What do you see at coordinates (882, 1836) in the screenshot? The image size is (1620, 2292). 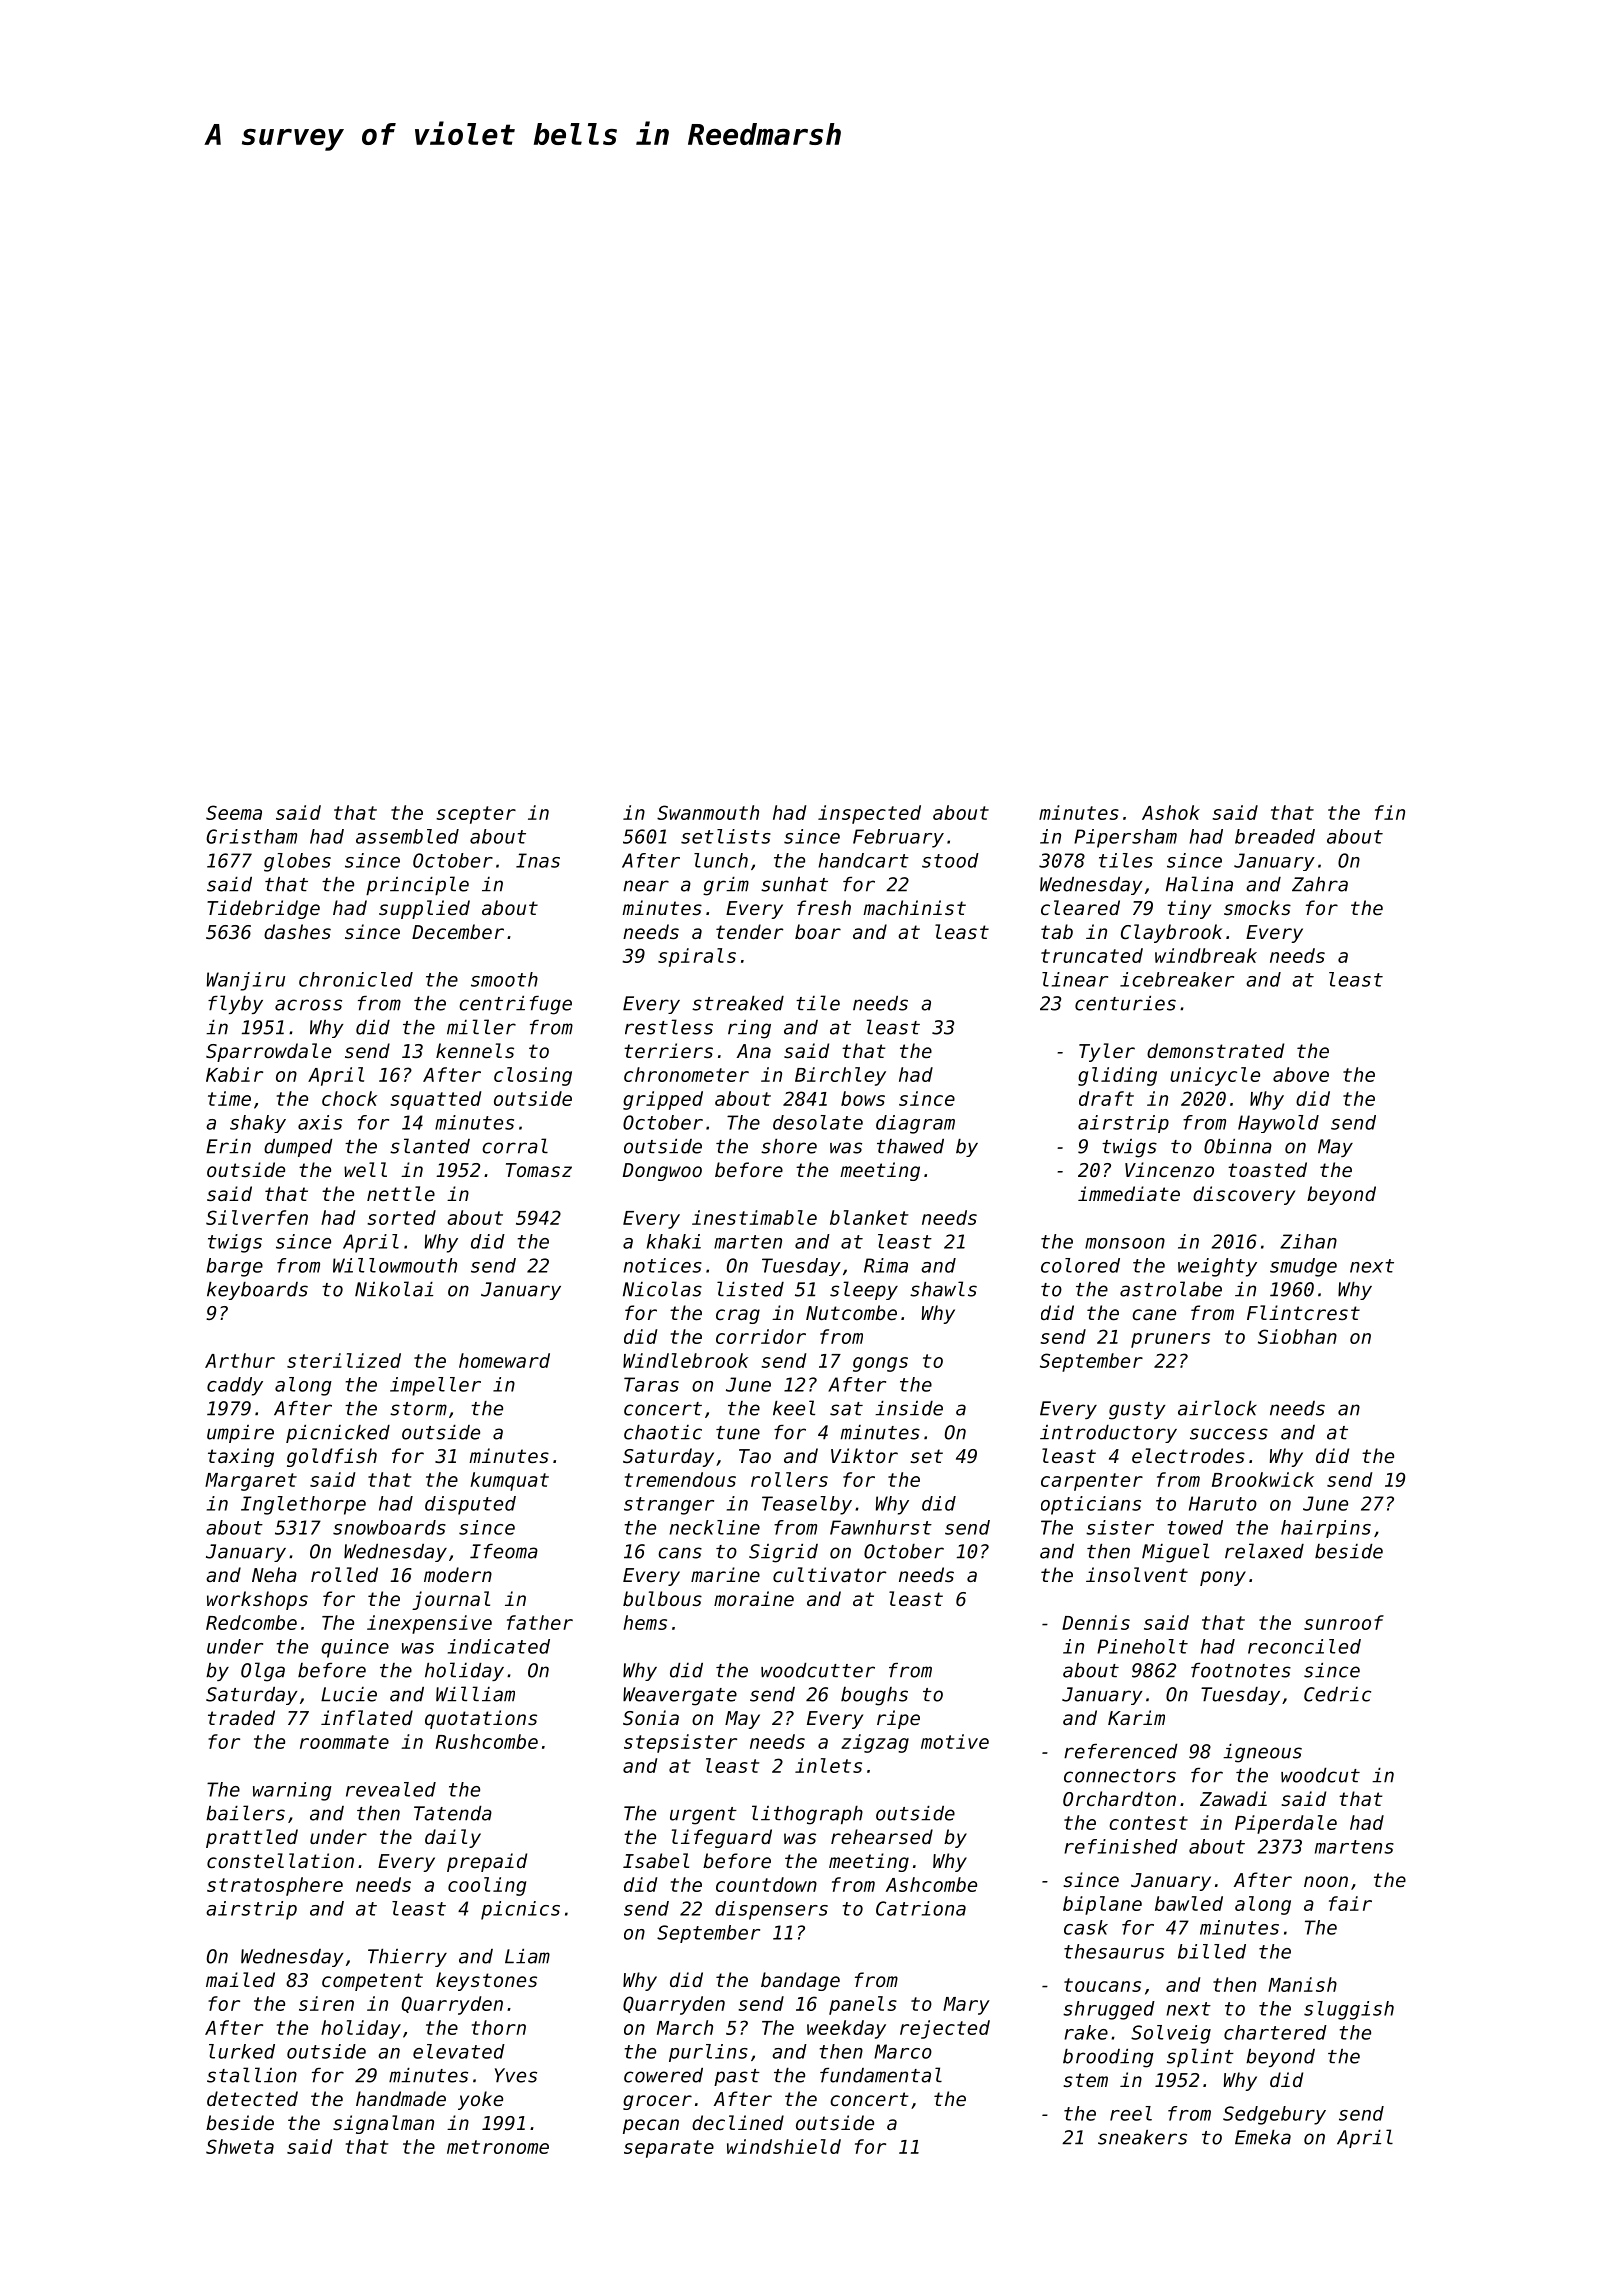 I see `rehearsed` at bounding box center [882, 1836].
